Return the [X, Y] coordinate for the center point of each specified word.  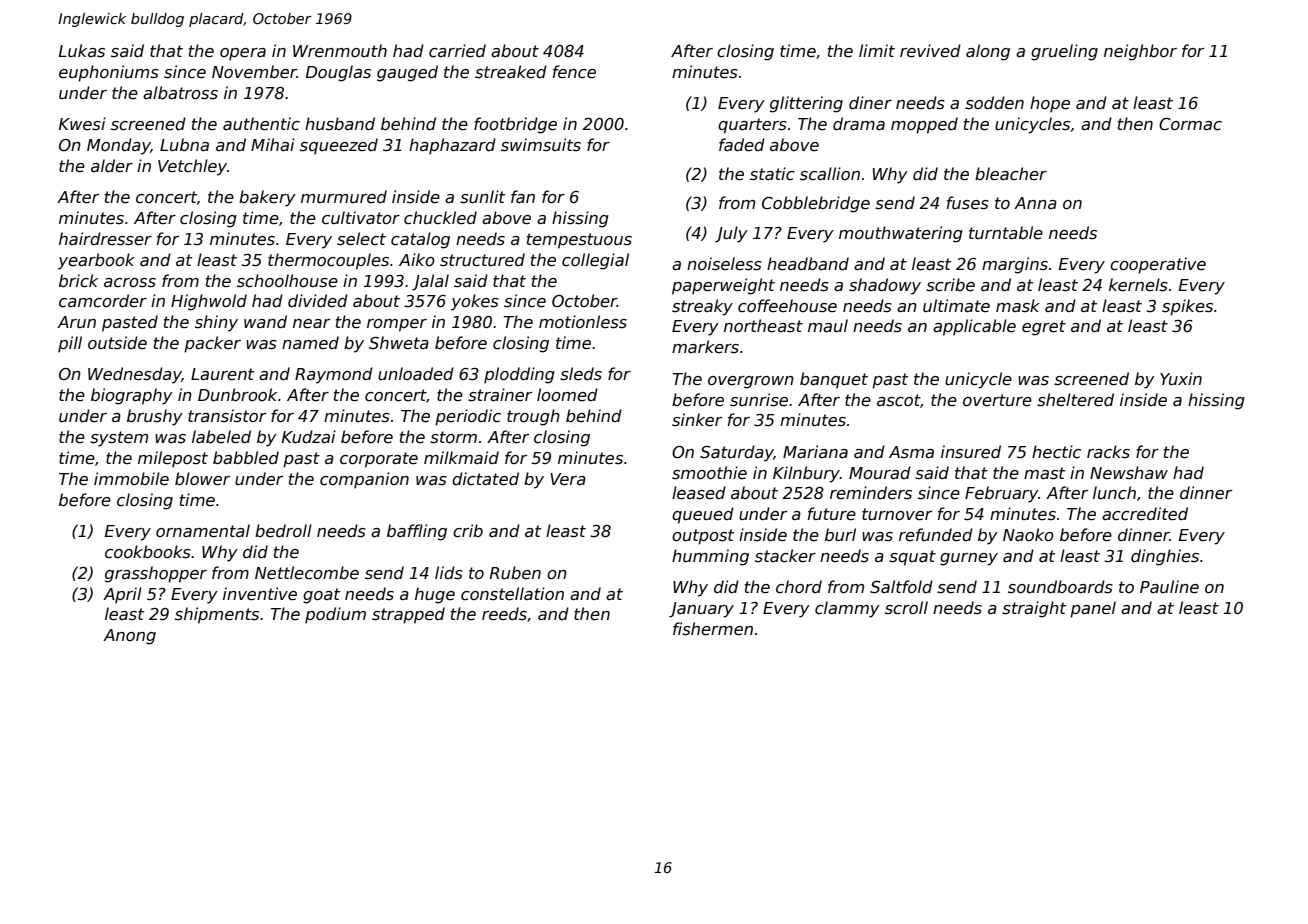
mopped [924, 125]
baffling [417, 532]
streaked [511, 72]
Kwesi [82, 124]
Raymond [334, 375]
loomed [567, 395]
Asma [911, 452]
